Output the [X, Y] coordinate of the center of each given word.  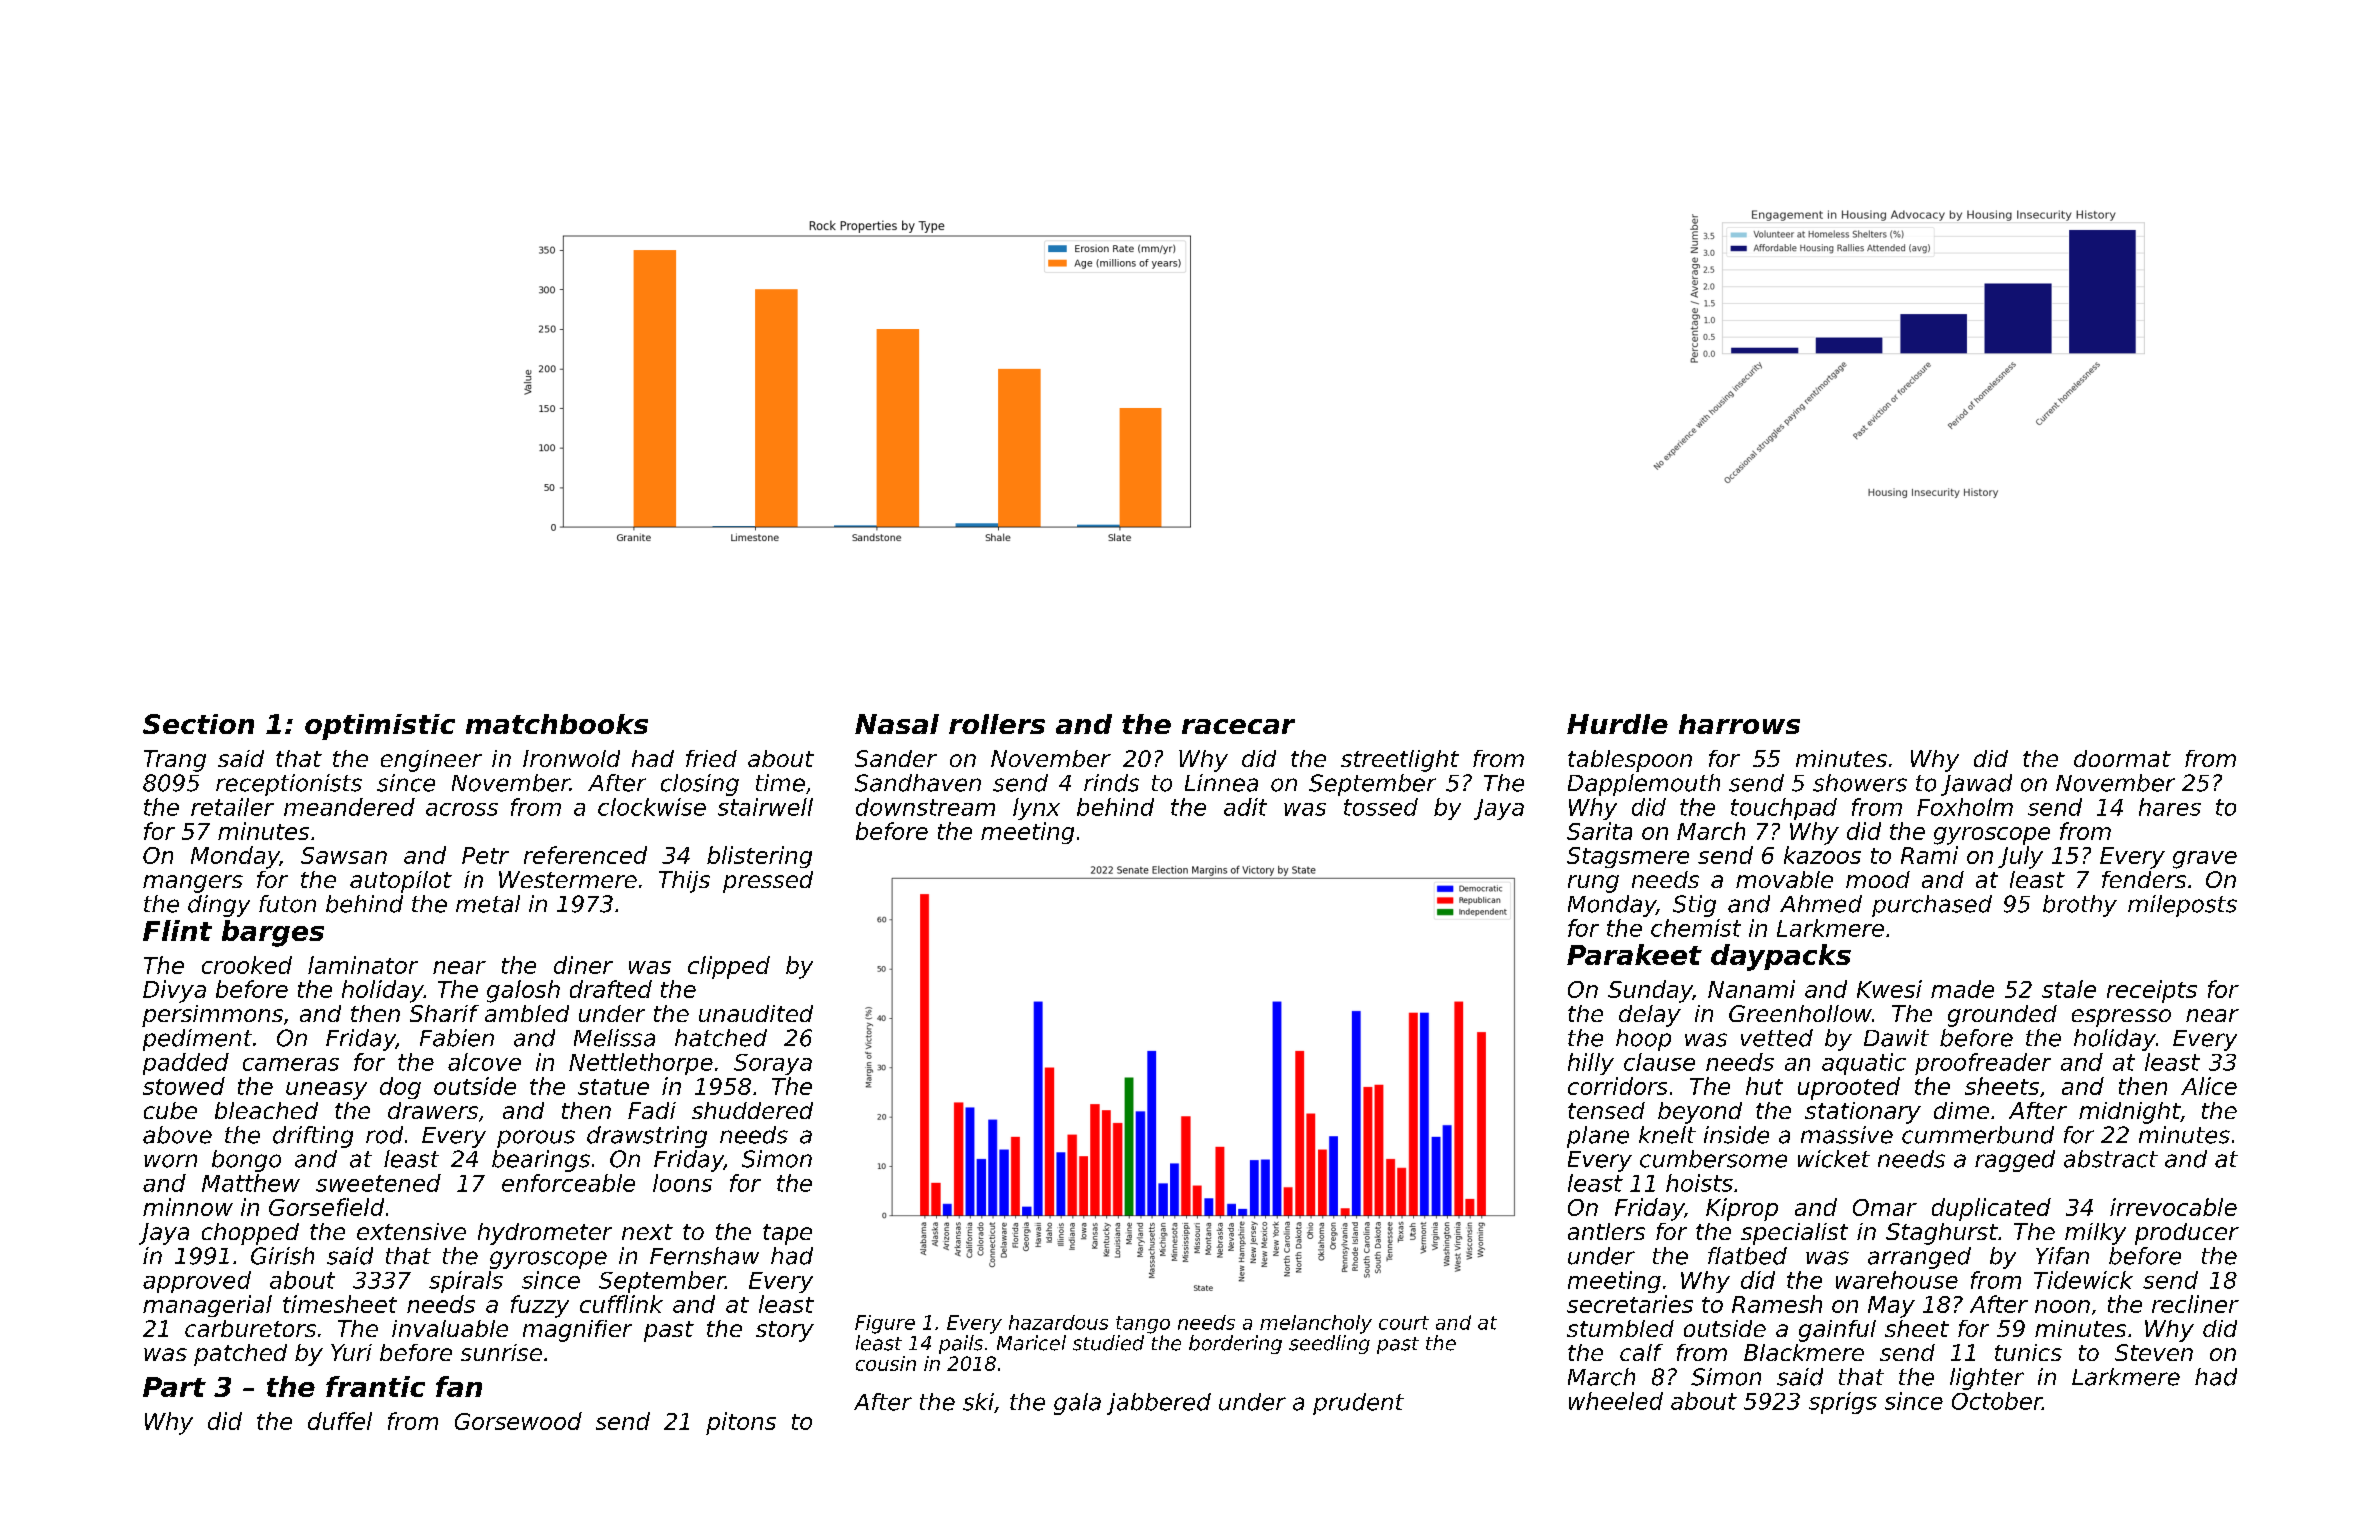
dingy [219, 906]
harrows [1739, 724]
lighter [1987, 1379]
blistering [759, 857]
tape [787, 1234]
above [177, 1135]
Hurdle [1617, 724]
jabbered [1159, 1404]
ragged [2015, 1161]
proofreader [1983, 1064]
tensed [1606, 1110]
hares [2170, 807]
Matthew [251, 1183]
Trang [175, 761]
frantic [375, 1386]
